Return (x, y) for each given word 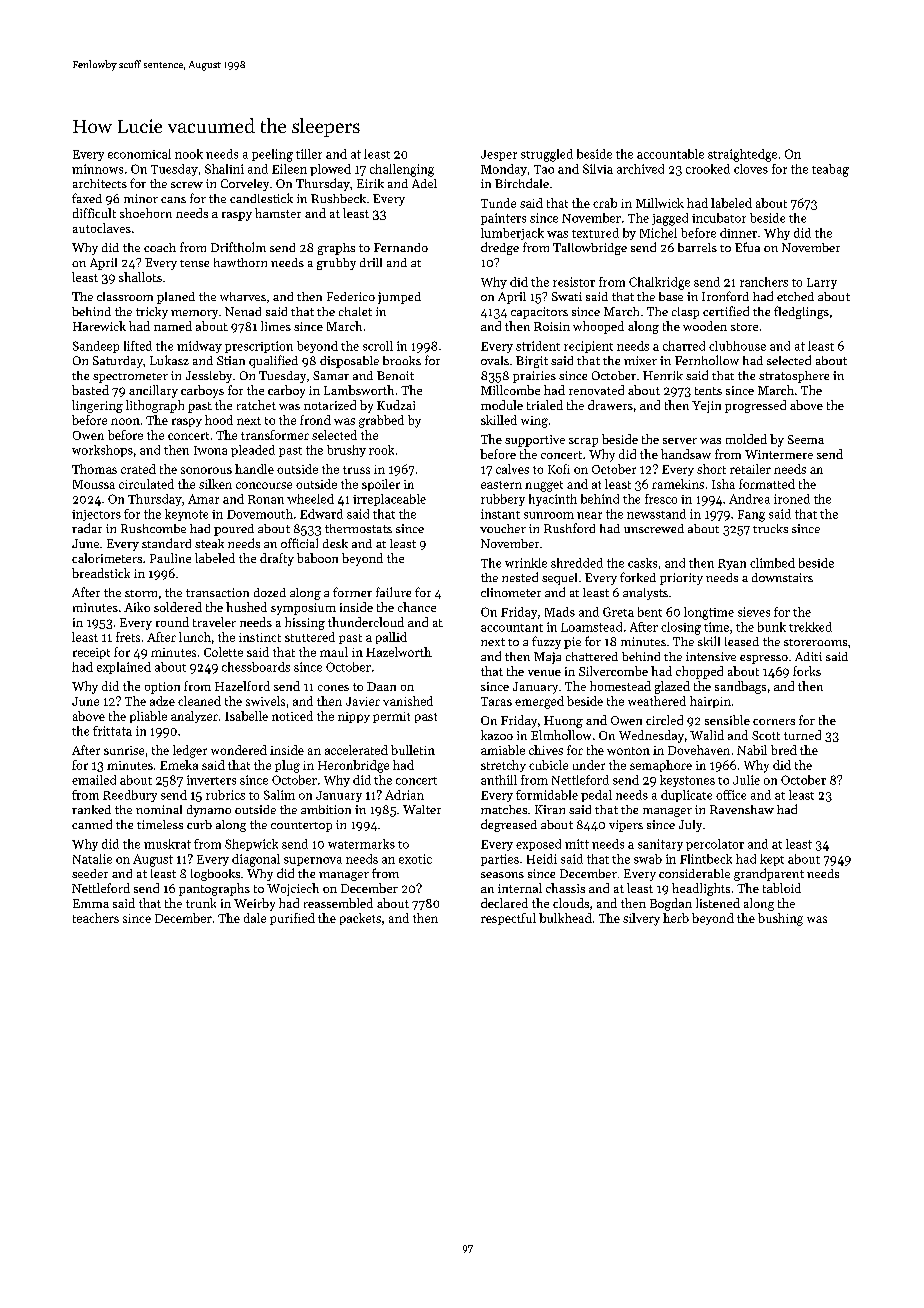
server (680, 441)
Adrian (404, 795)
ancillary (153, 391)
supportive (535, 441)
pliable (148, 717)
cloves (751, 169)
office (731, 795)
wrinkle (526, 563)
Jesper (499, 155)
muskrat (167, 844)
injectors (96, 515)
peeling (272, 155)
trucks (770, 528)
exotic (415, 859)
